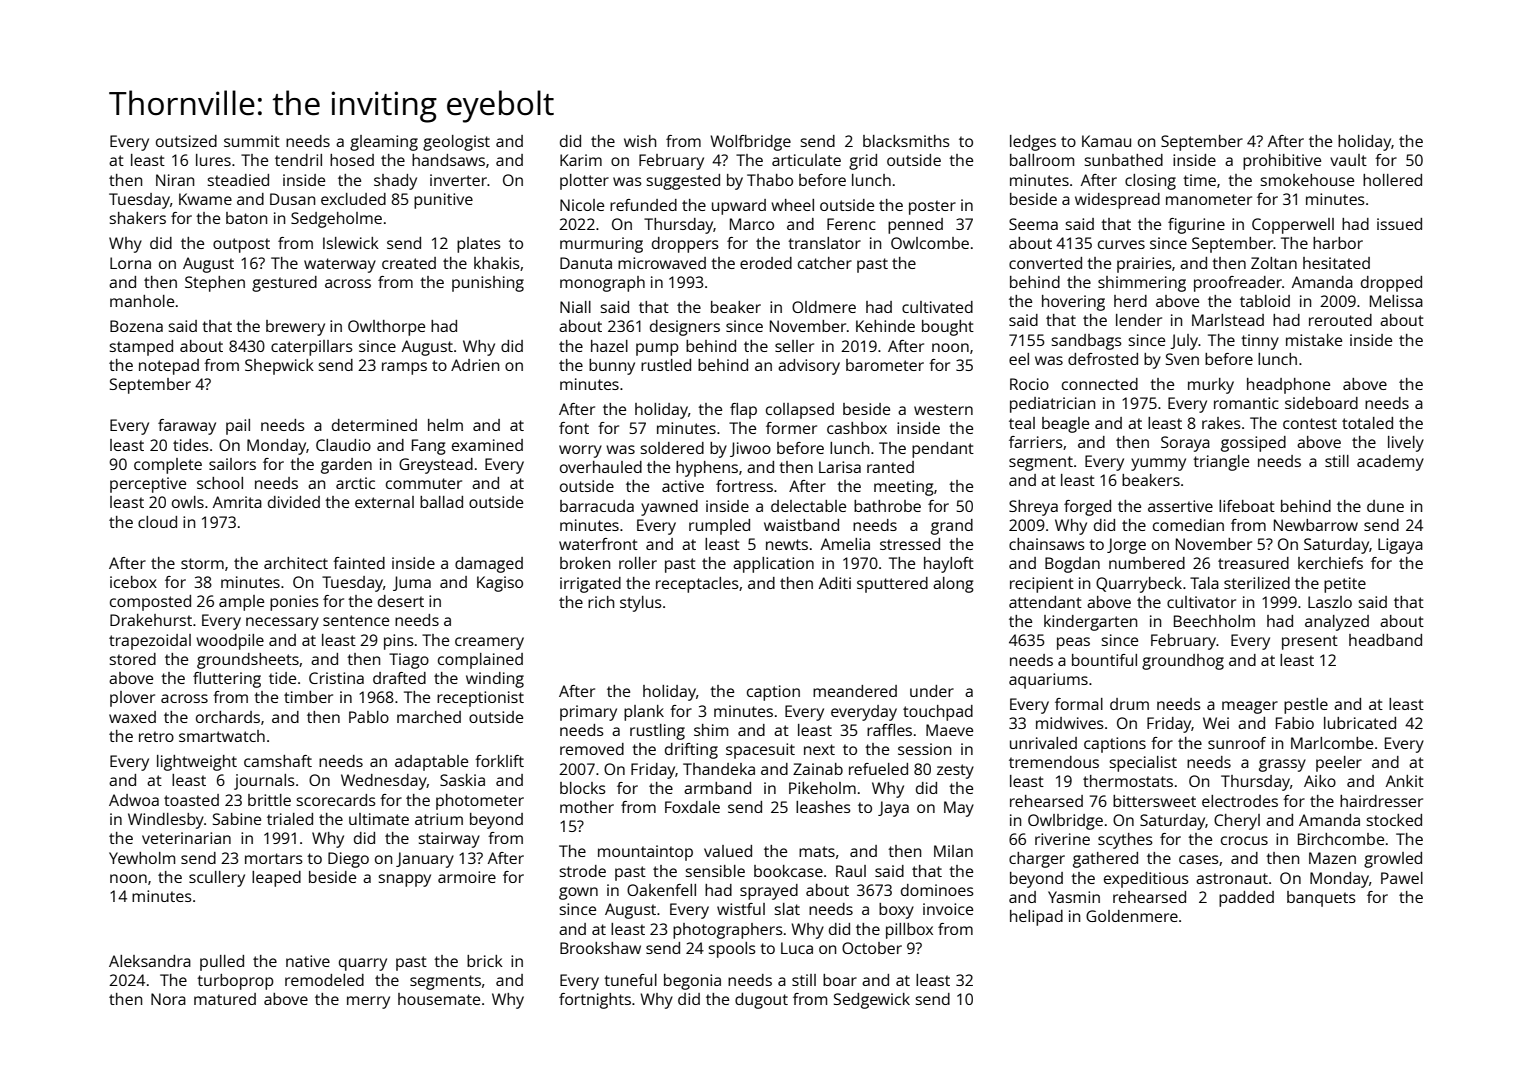  I want to click on Tala, so click(1204, 583).
